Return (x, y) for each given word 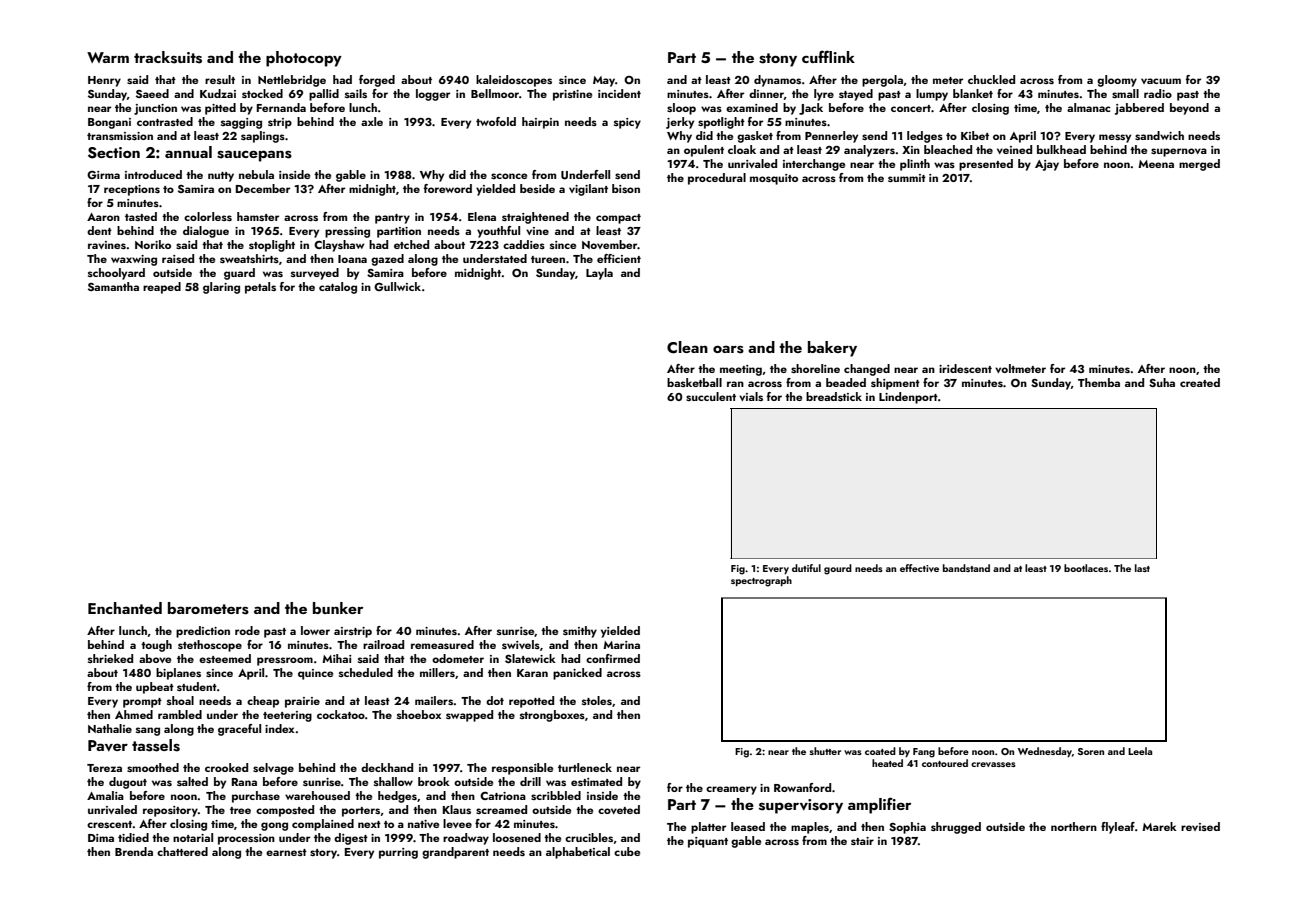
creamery (731, 790)
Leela (1140, 751)
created (1200, 382)
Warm (108, 57)
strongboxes (552, 716)
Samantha (113, 286)
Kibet (975, 135)
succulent (711, 396)
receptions (132, 190)
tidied (133, 837)
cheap (263, 702)
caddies (524, 244)
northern (1074, 826)
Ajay (1047, 165)
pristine (572, 95)
